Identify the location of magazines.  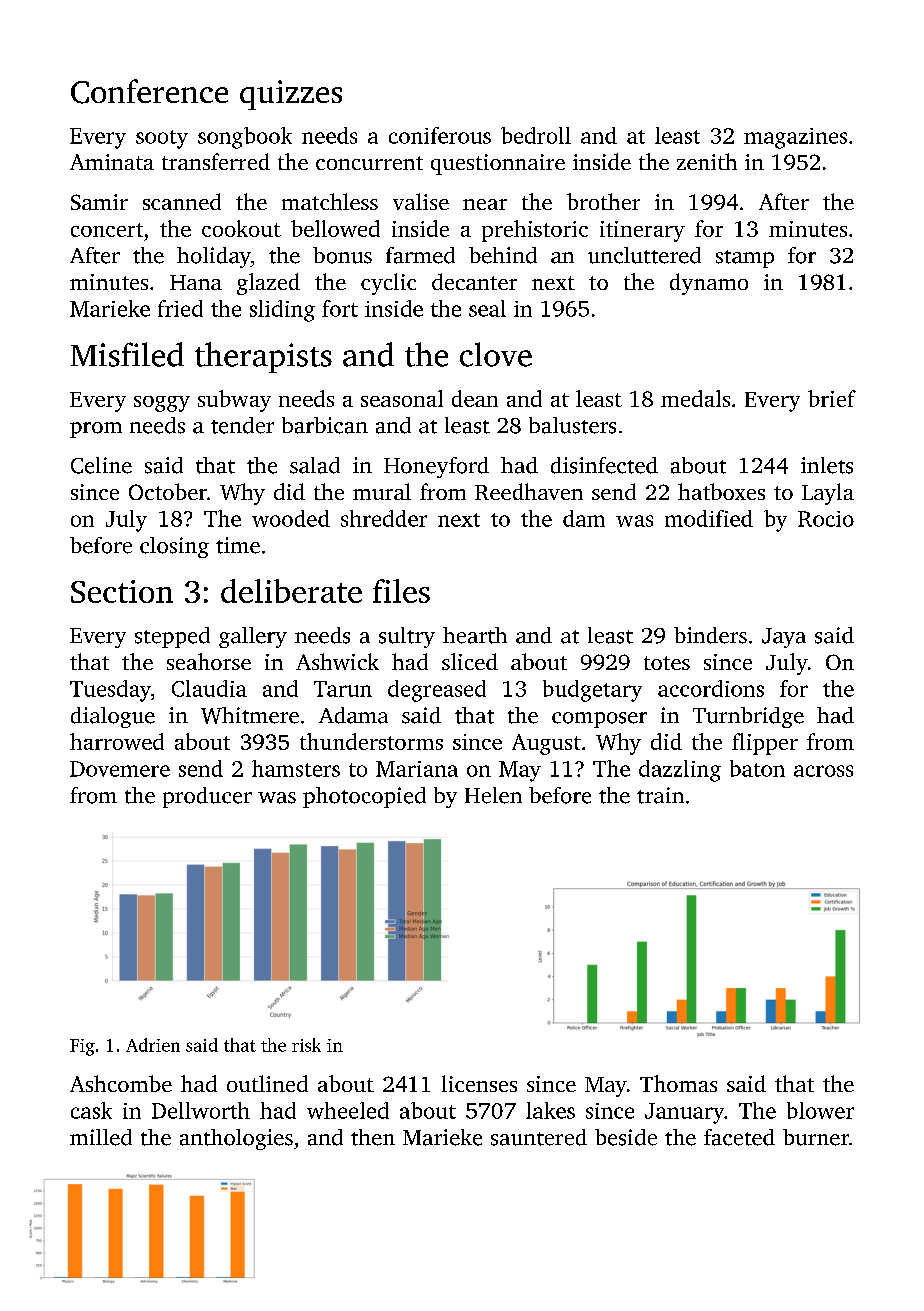
(795, 138).
